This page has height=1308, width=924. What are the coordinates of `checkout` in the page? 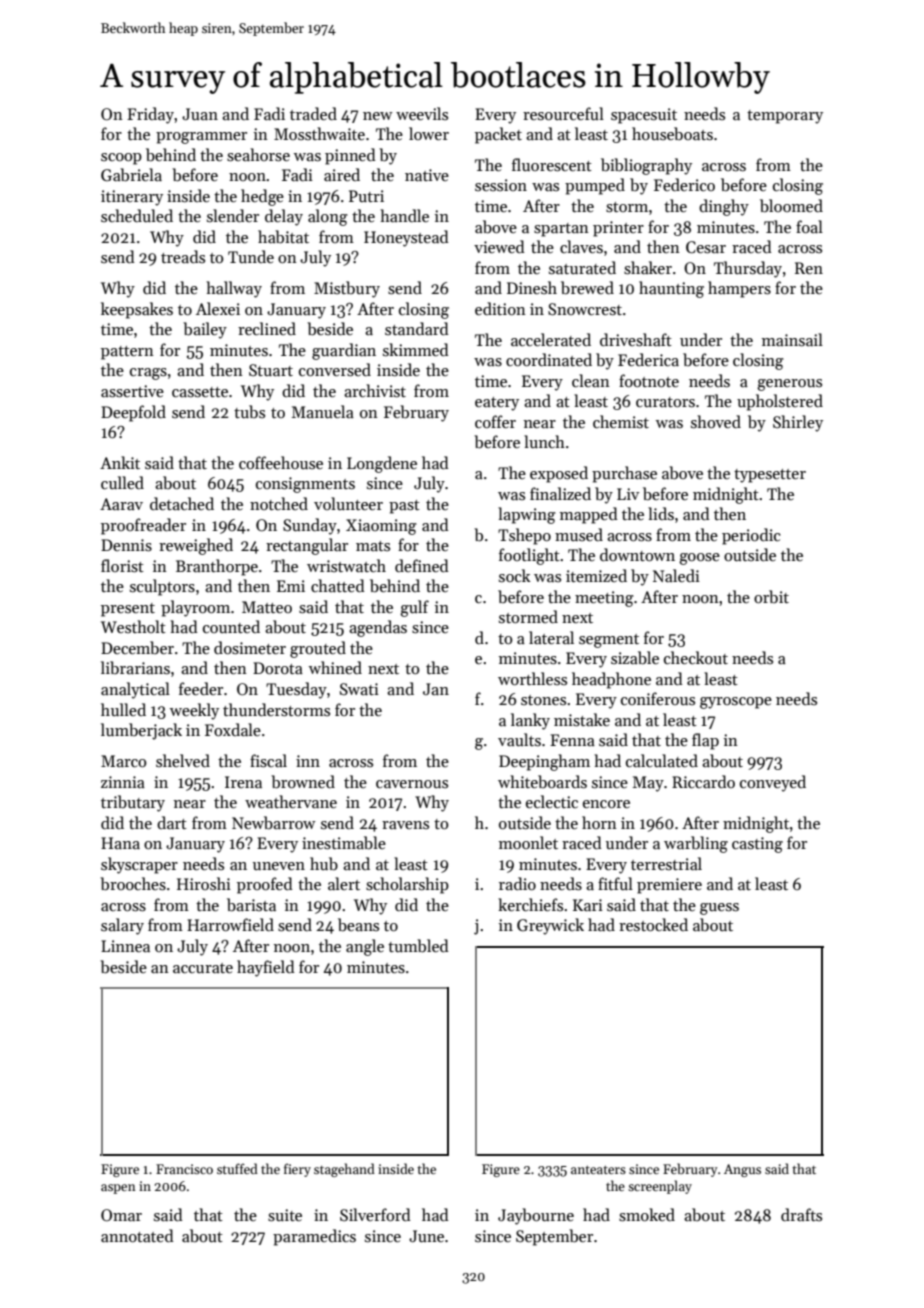 It's located at (696, 657).
